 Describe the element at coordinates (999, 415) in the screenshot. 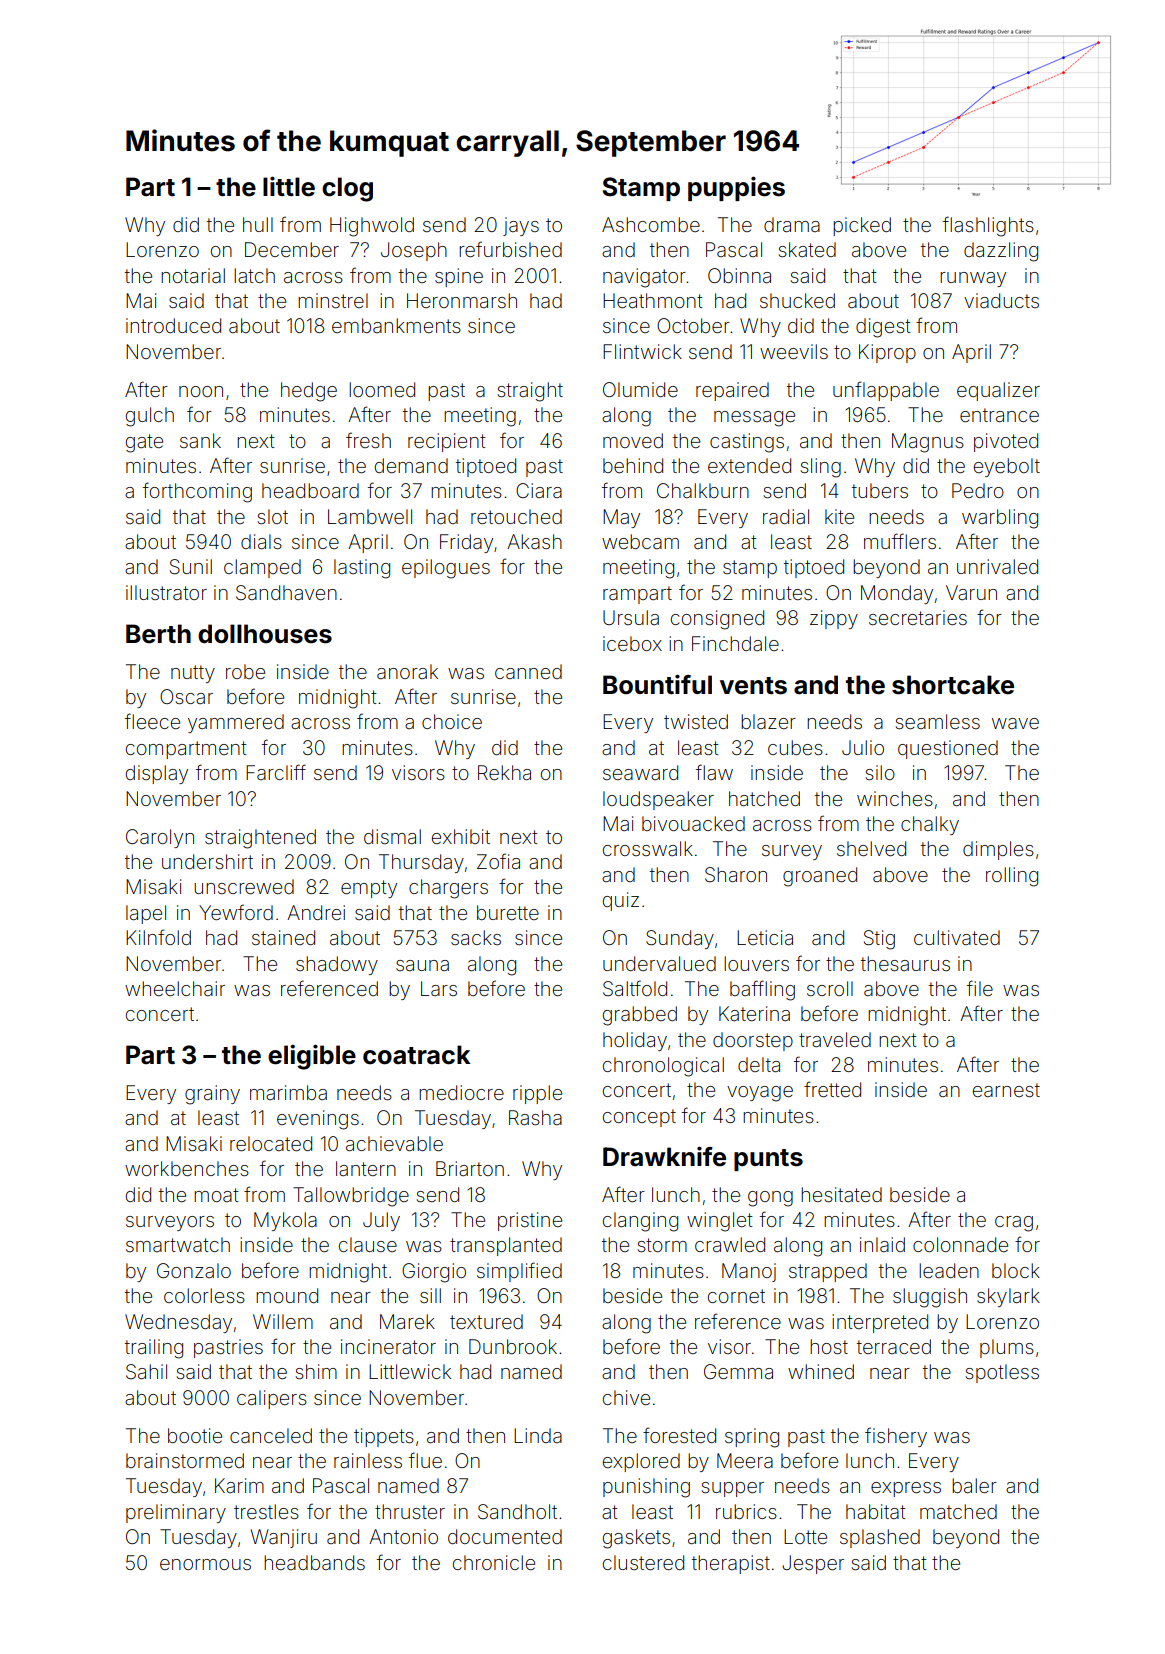

I see `entrance` at that location.
